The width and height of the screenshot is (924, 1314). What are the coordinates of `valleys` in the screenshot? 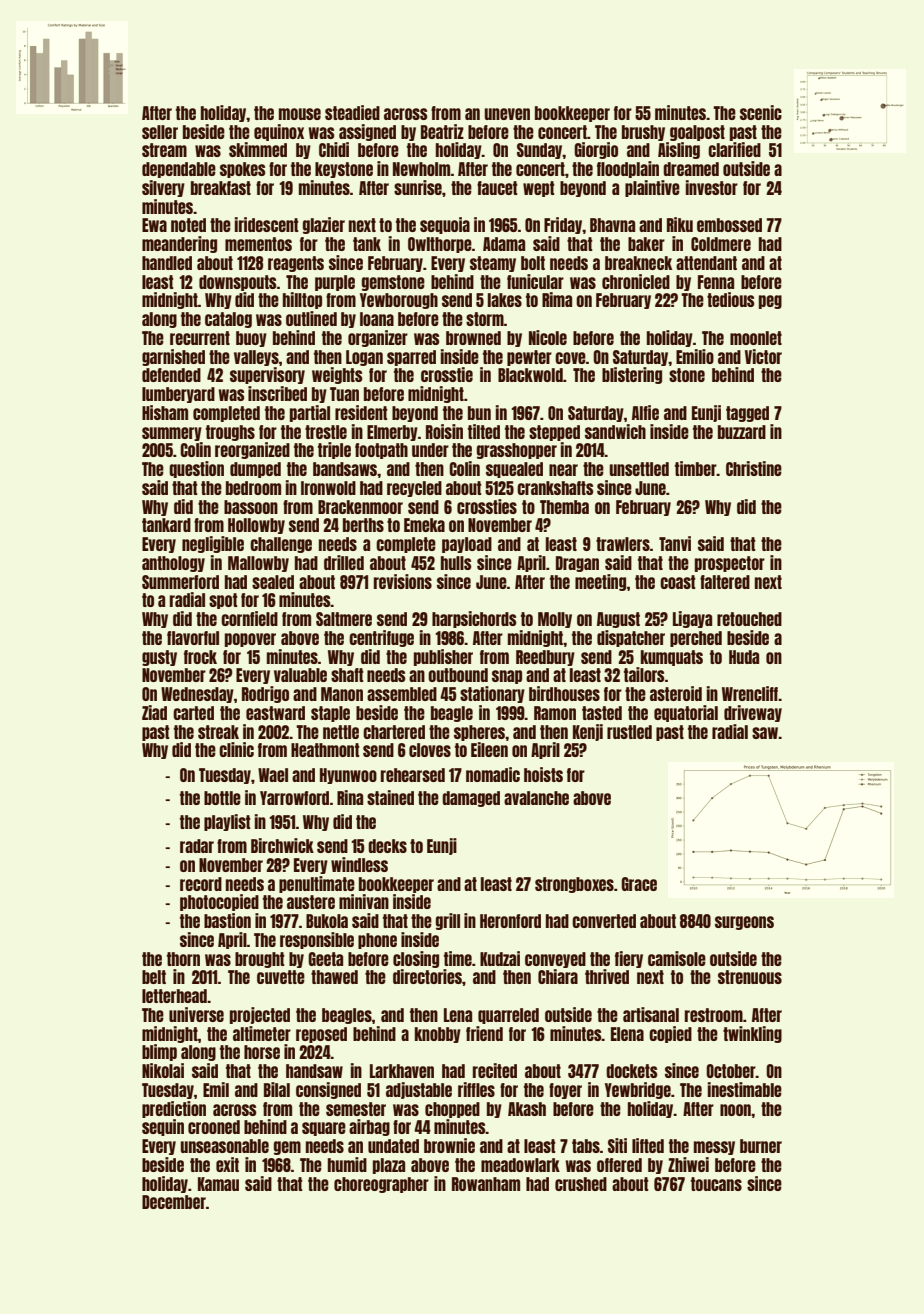 It's located at (256, 358).
